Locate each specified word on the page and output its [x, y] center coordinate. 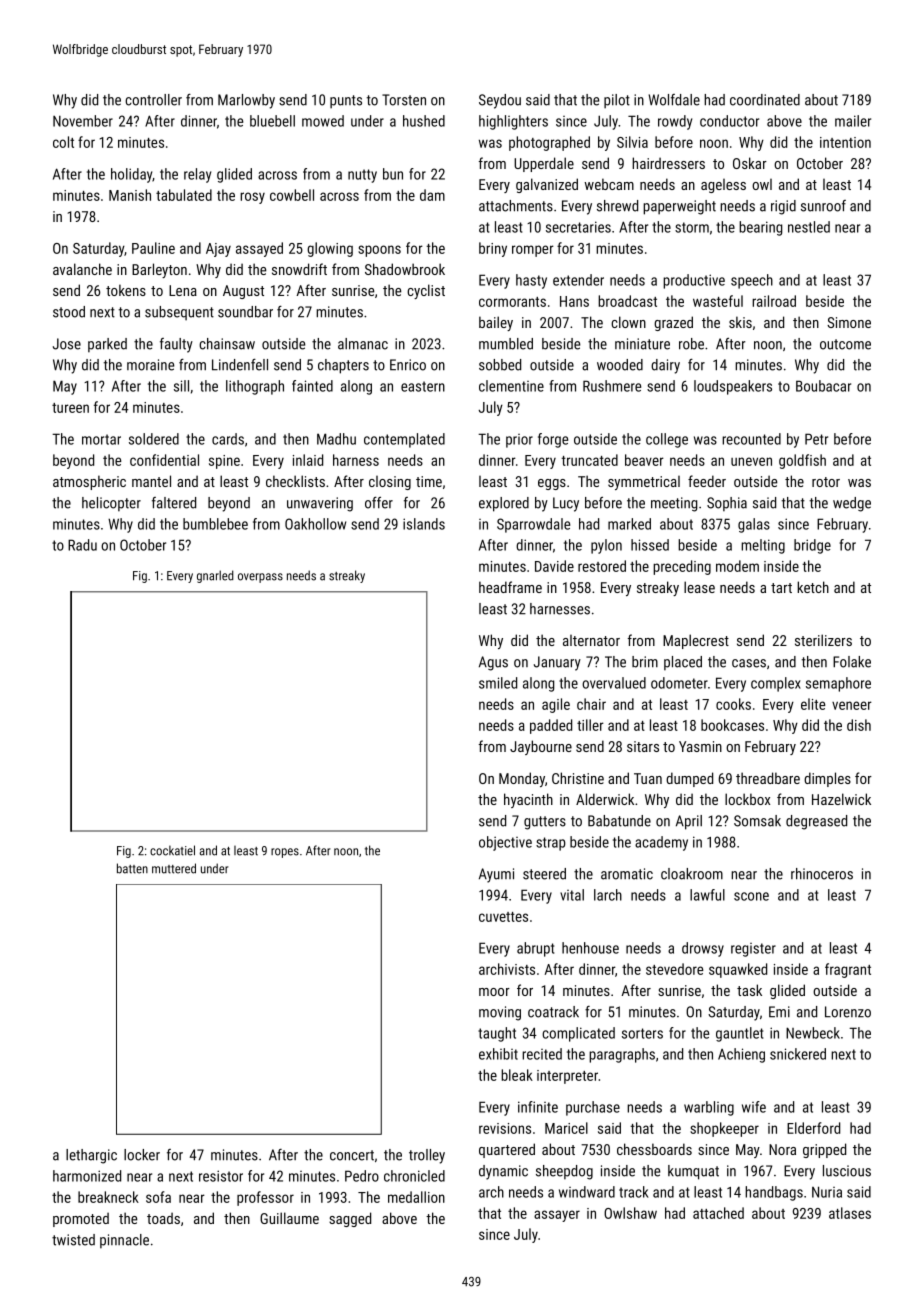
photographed [549, 143]
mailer [853, 121]
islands [424, 524]
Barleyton [159, 270]
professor [265, 1198]
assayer [557, 1216]
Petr [816, 439]
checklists [295, 481]
